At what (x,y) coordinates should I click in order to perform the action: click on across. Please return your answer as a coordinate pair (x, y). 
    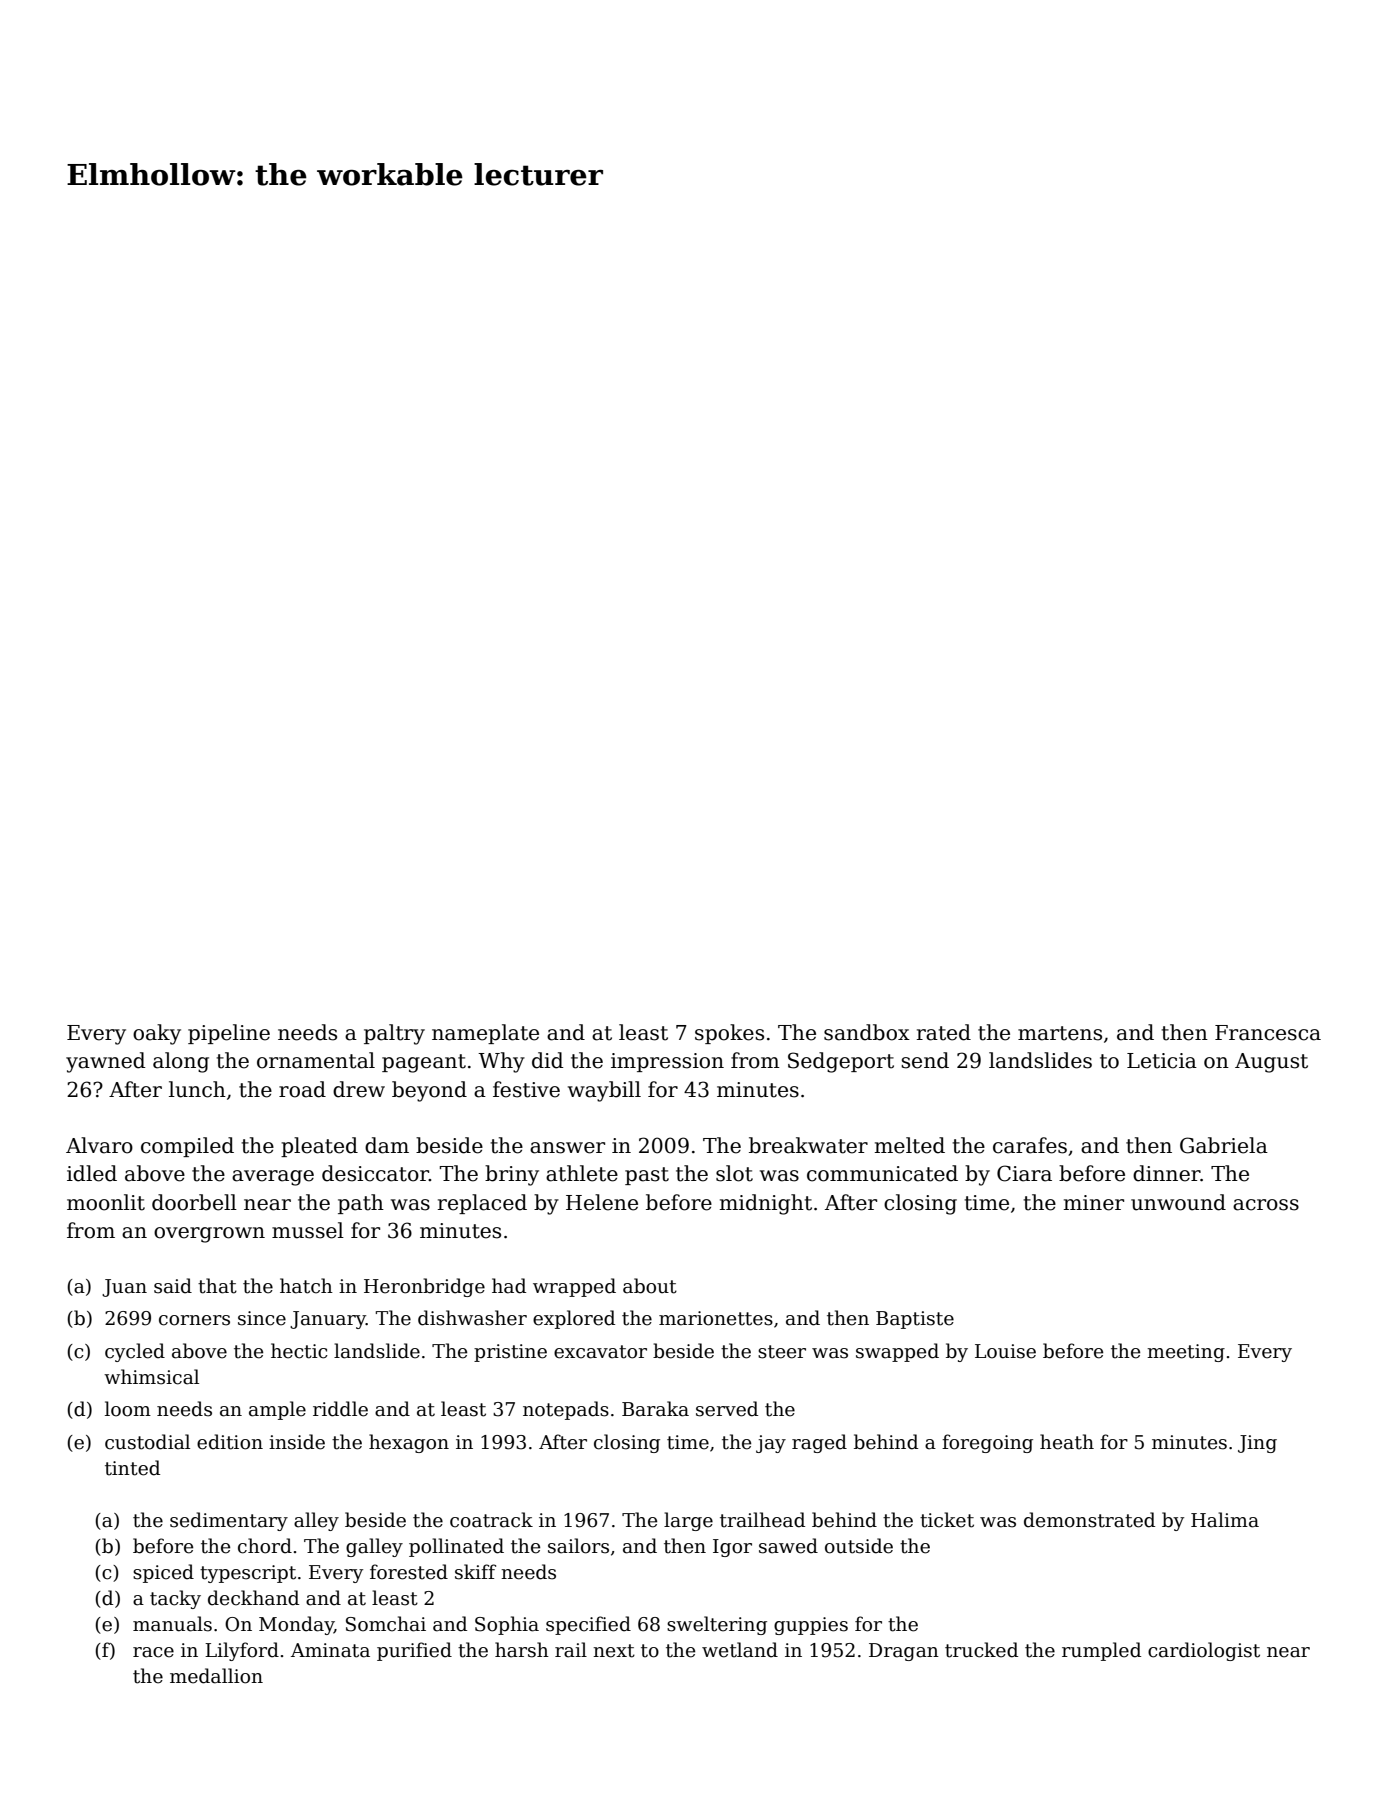
    Looking at the image, I should click on (1266, 1205).
